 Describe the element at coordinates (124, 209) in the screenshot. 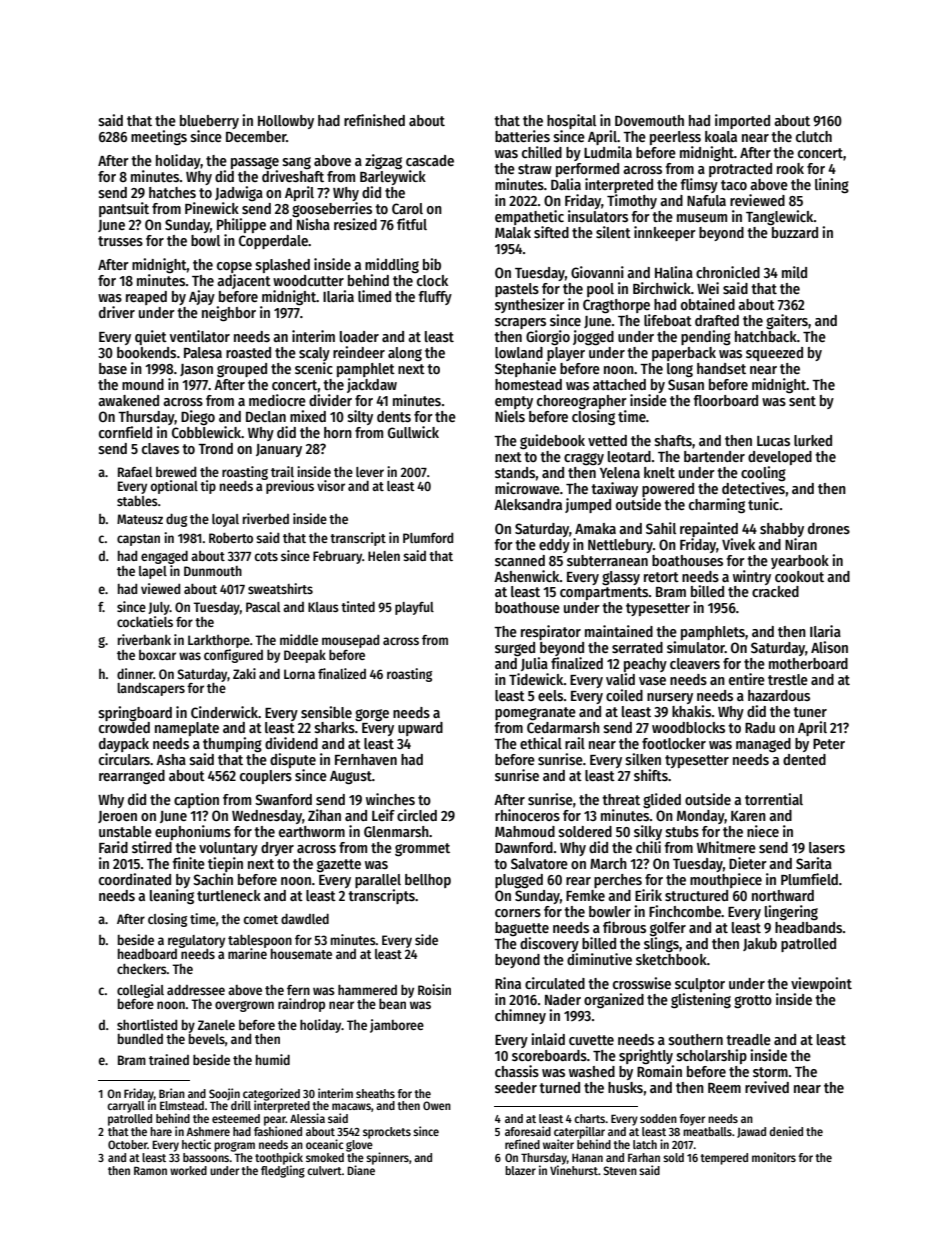

I see `pantsuit` at that location.
